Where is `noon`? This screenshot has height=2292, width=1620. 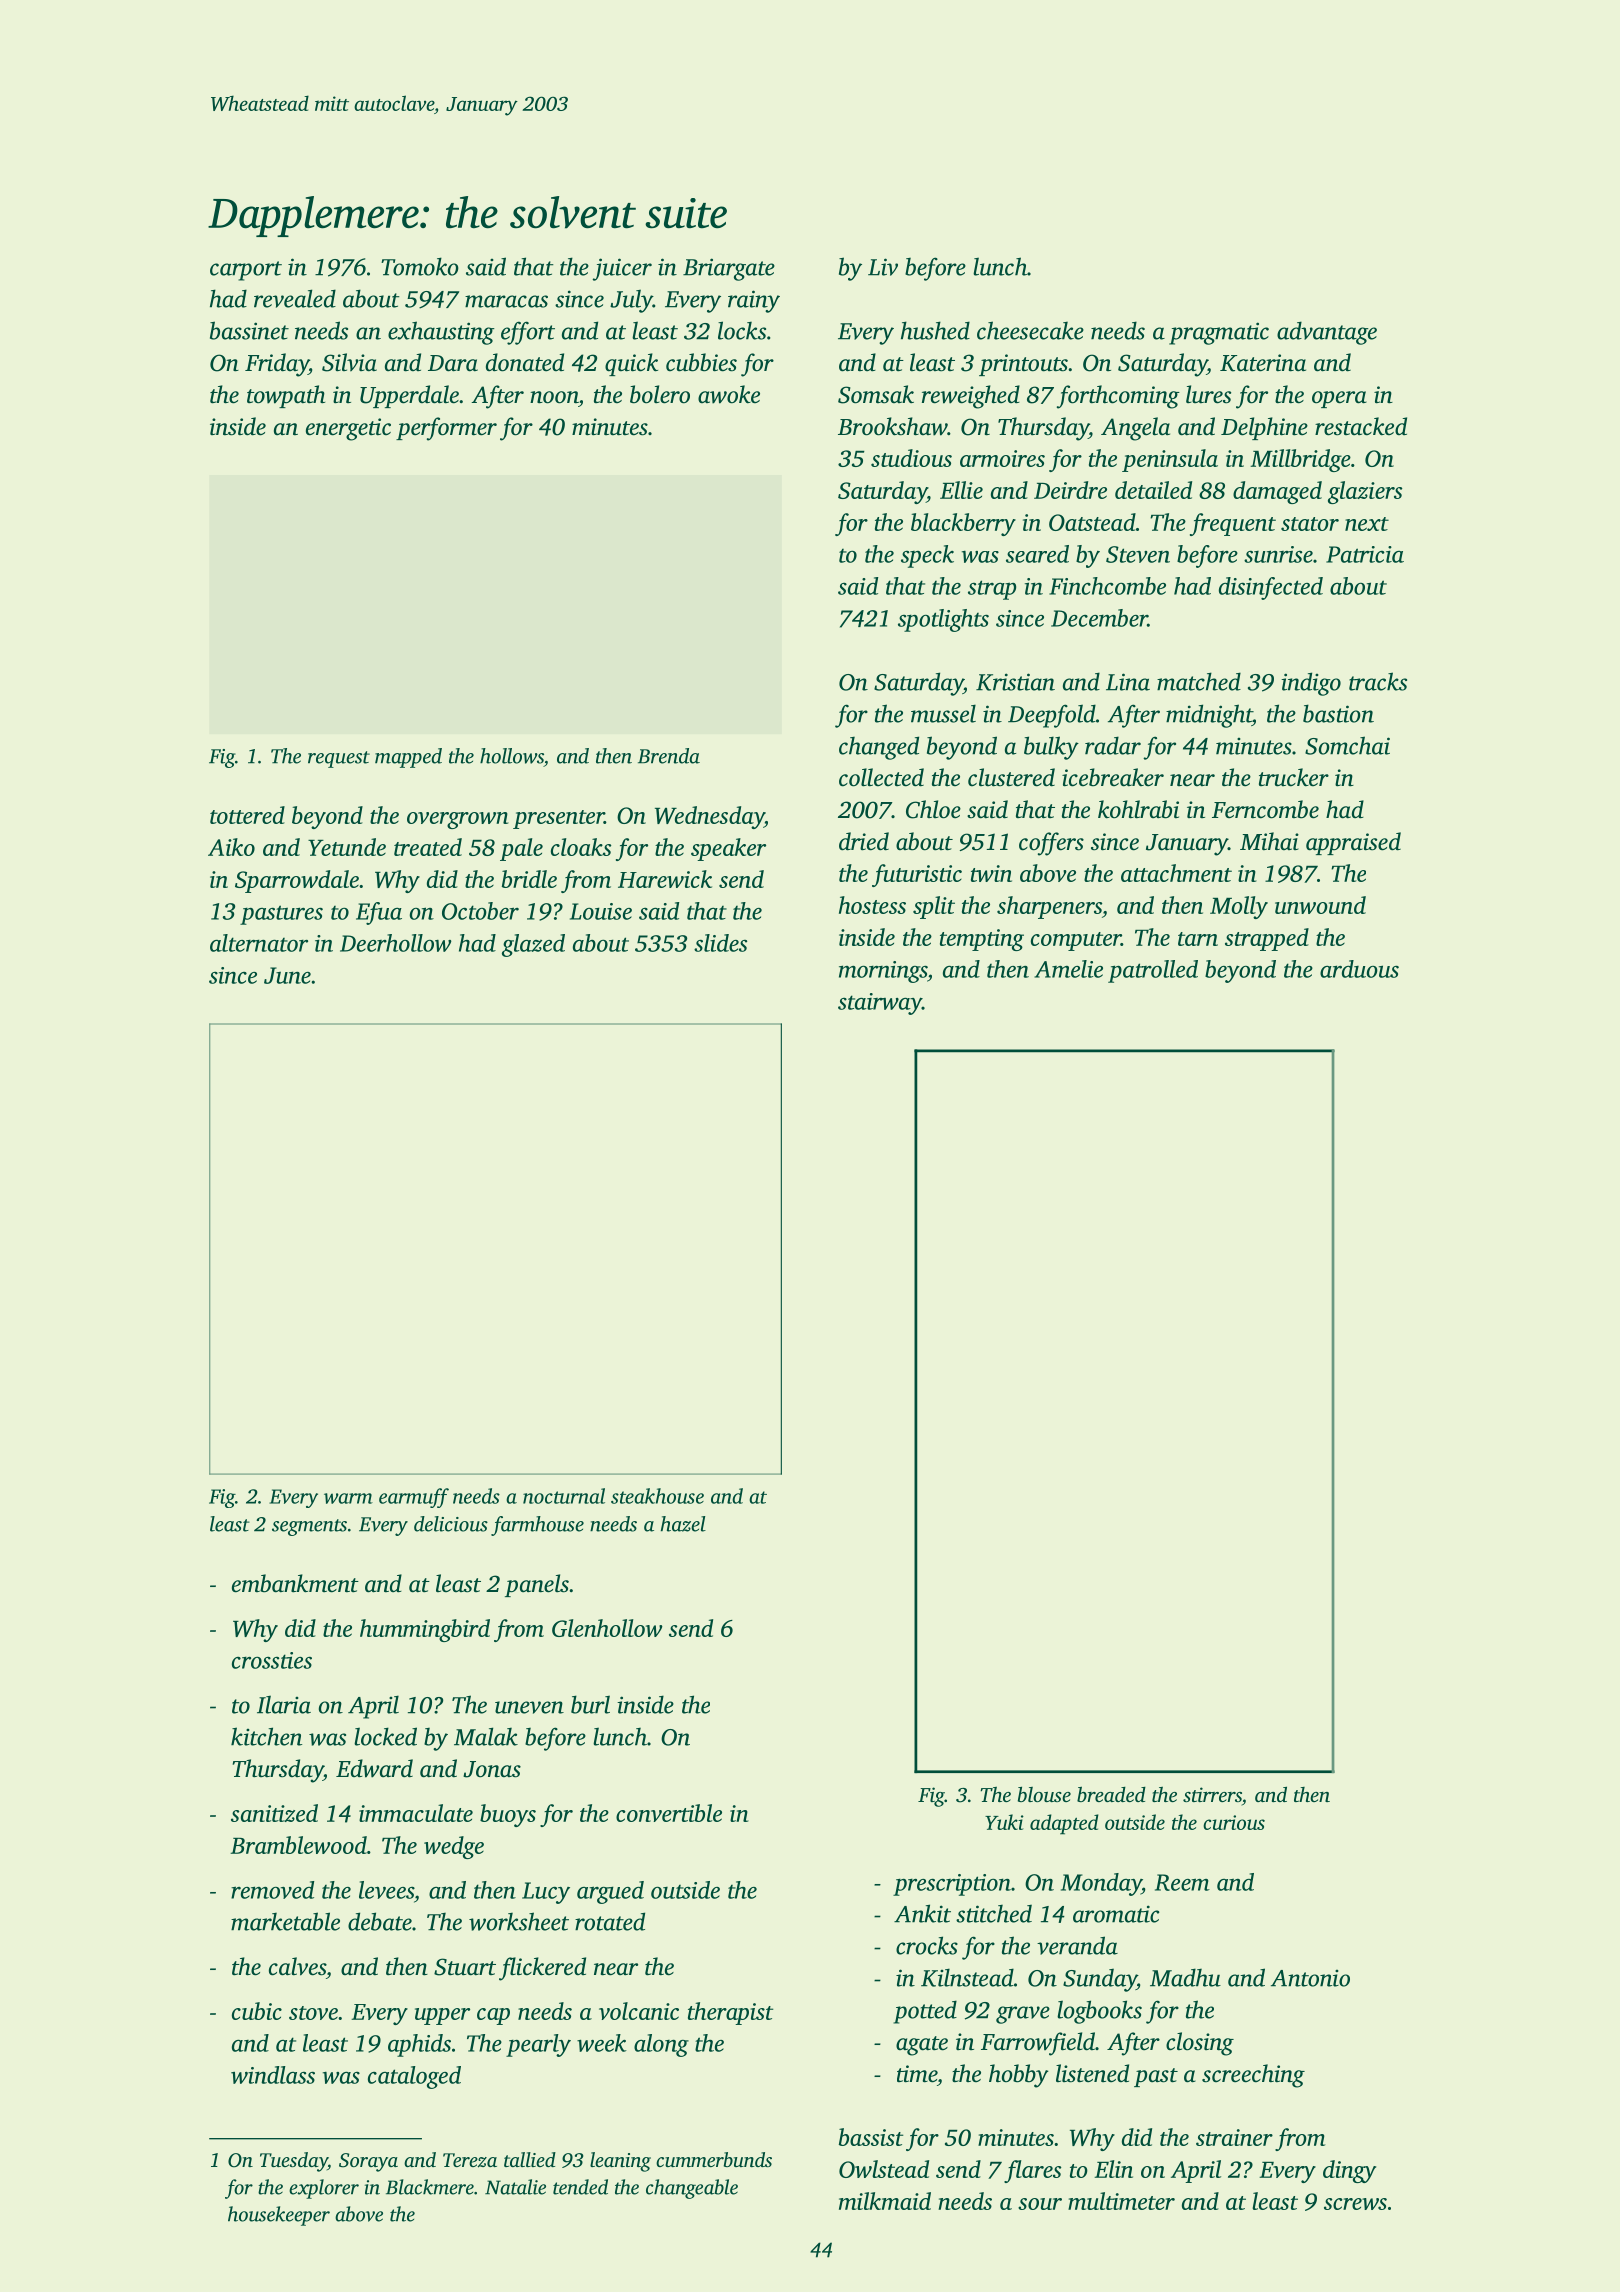
noon is located at coordinates (554, 397).
